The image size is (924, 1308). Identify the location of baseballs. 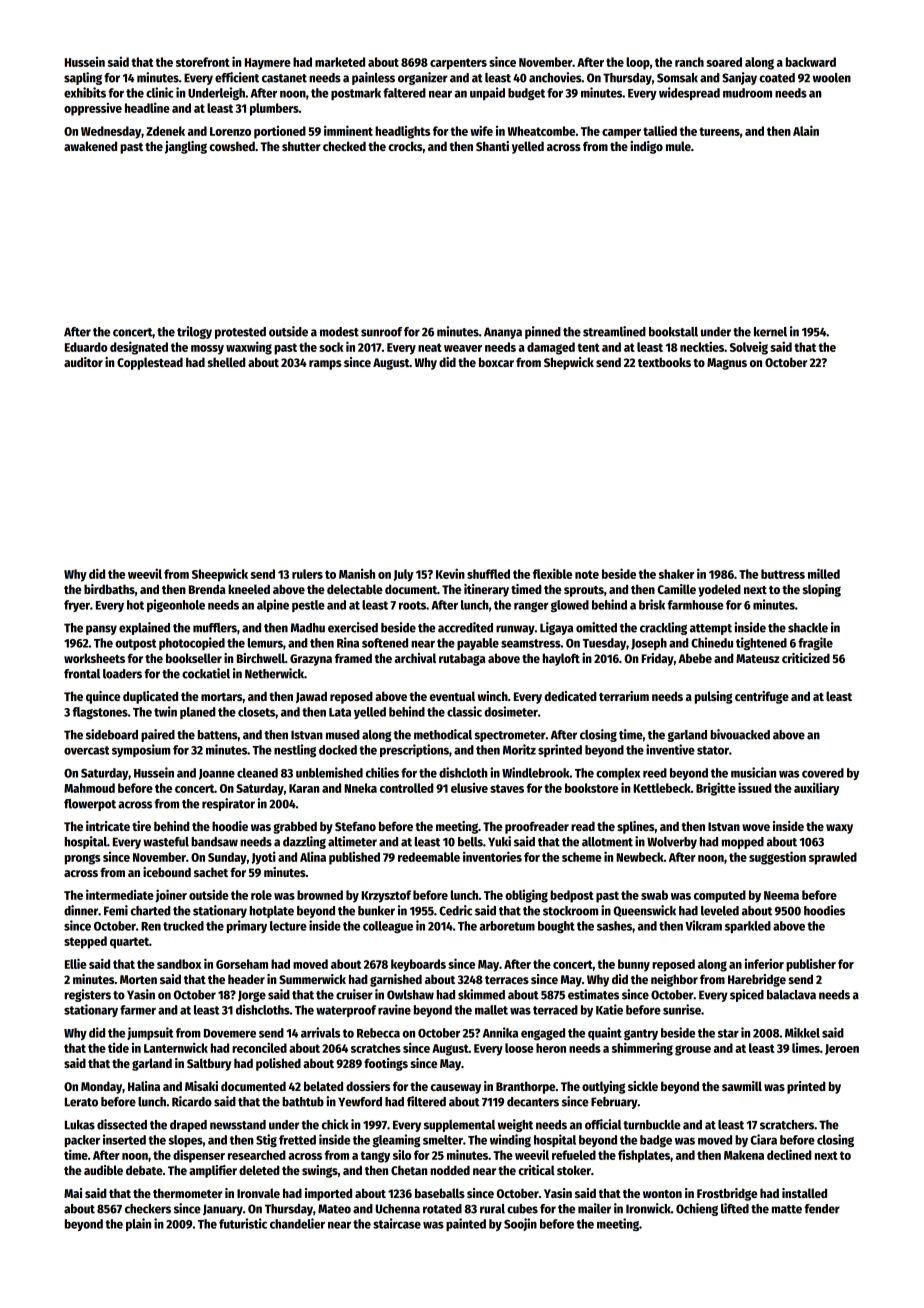
(440, 1193).
